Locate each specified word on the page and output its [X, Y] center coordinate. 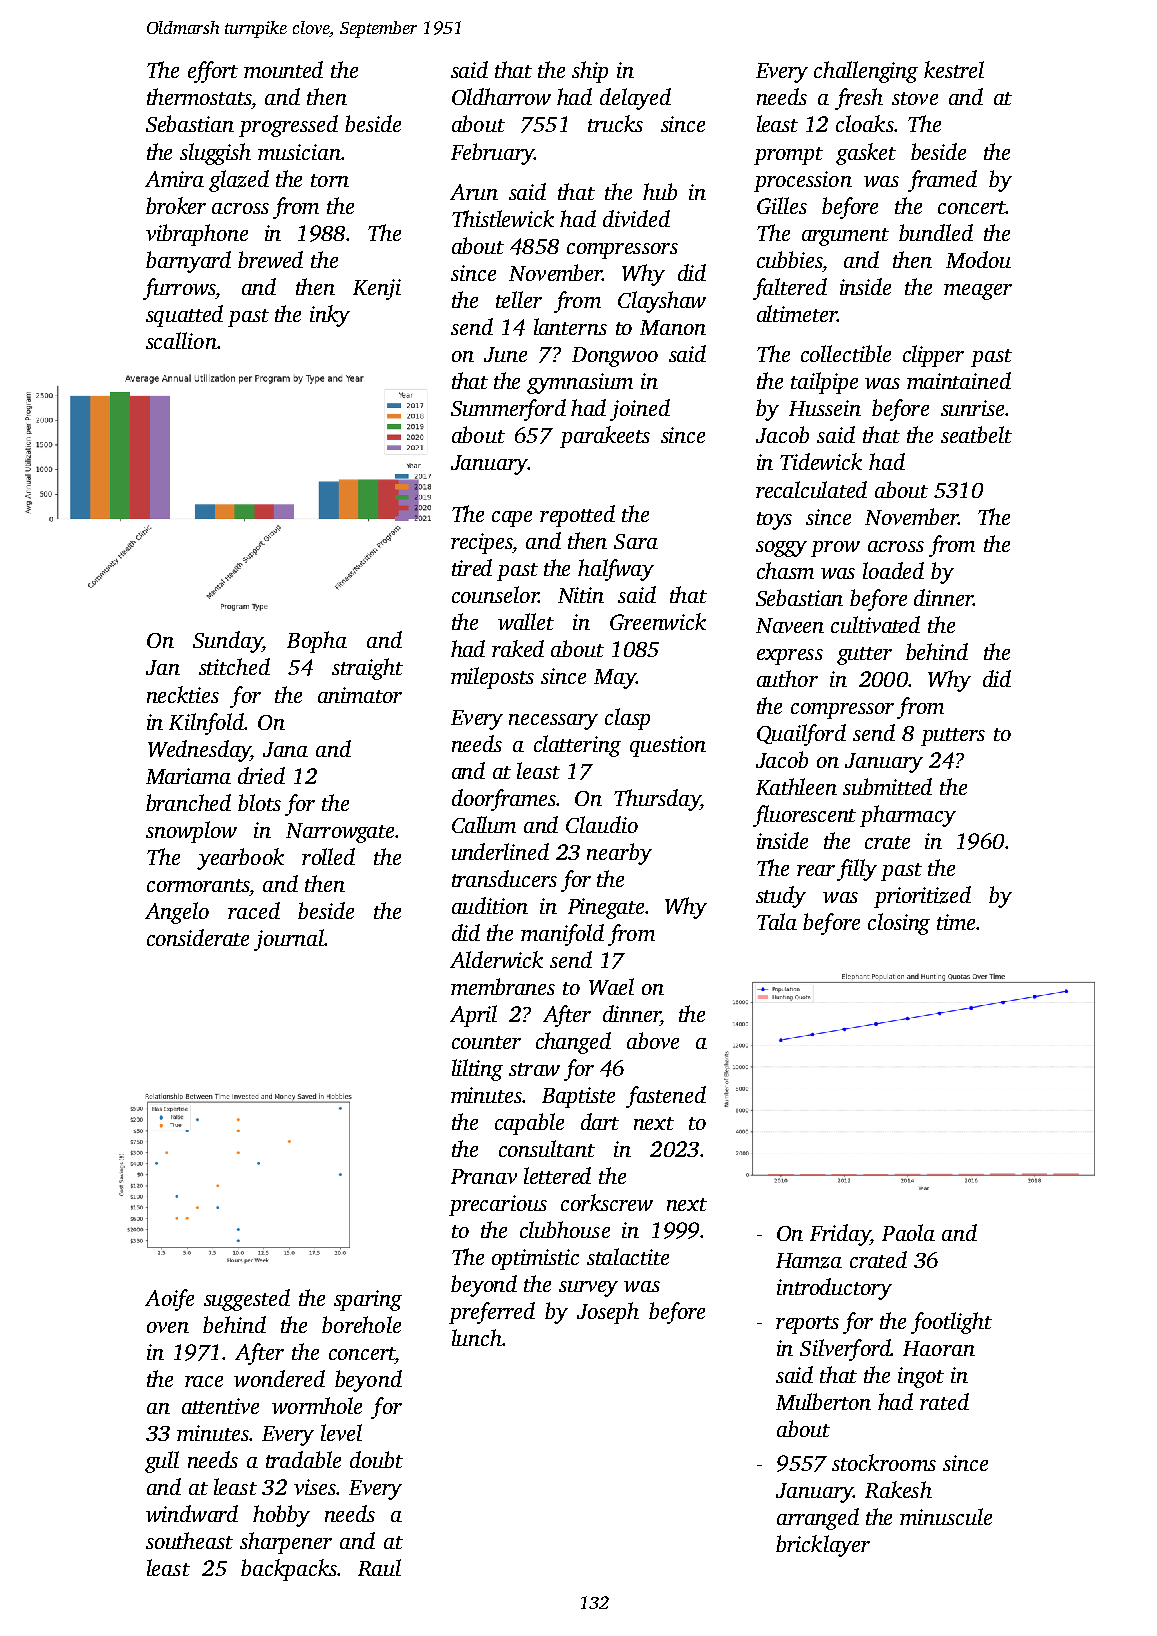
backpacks [289, 1570]
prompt [788, 156]
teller [519, 299]
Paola [908, 1232]
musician [299, 152]
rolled [328, 856]
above [653, 1040]
